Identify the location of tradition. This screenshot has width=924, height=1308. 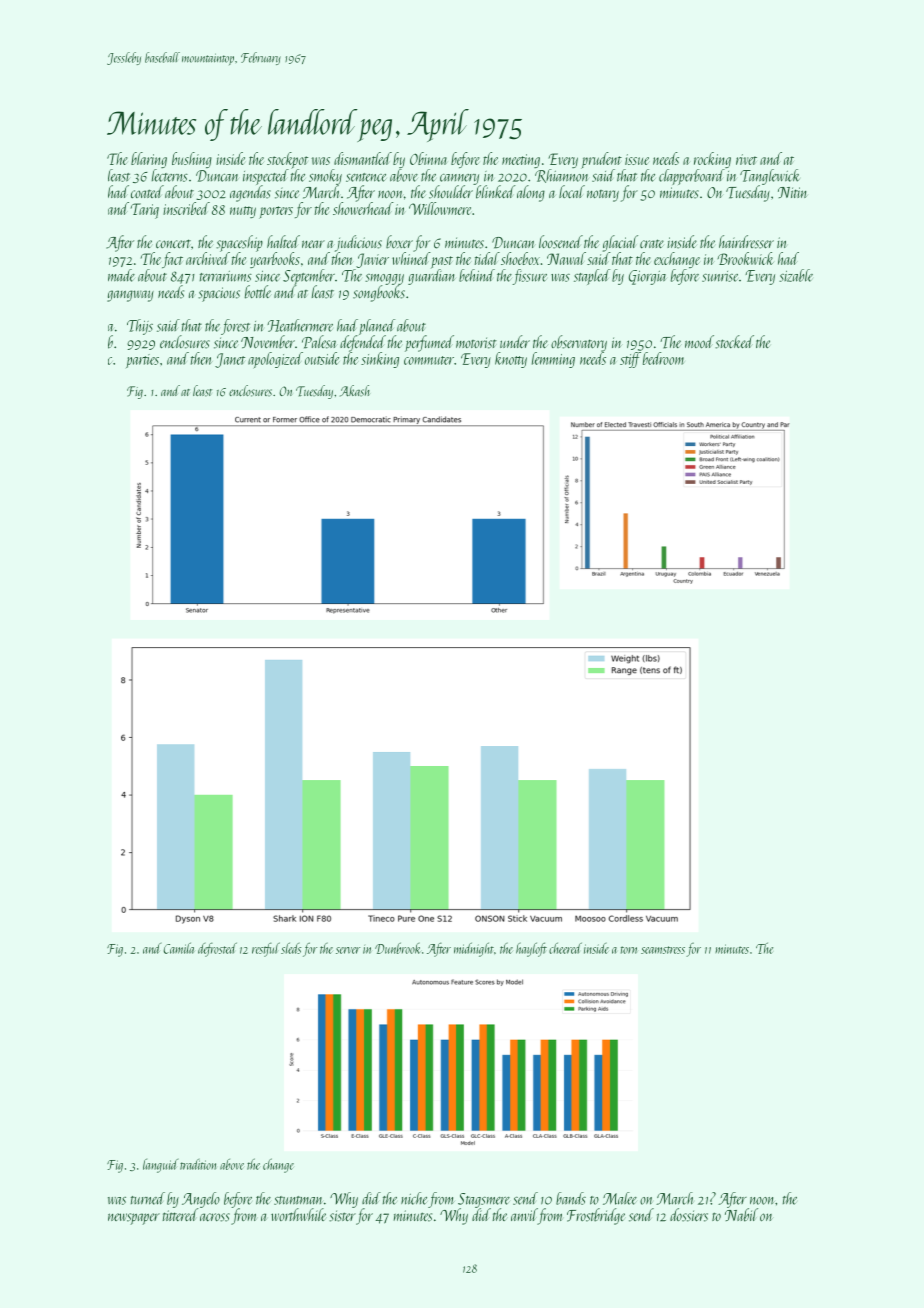
(198, 1164).
